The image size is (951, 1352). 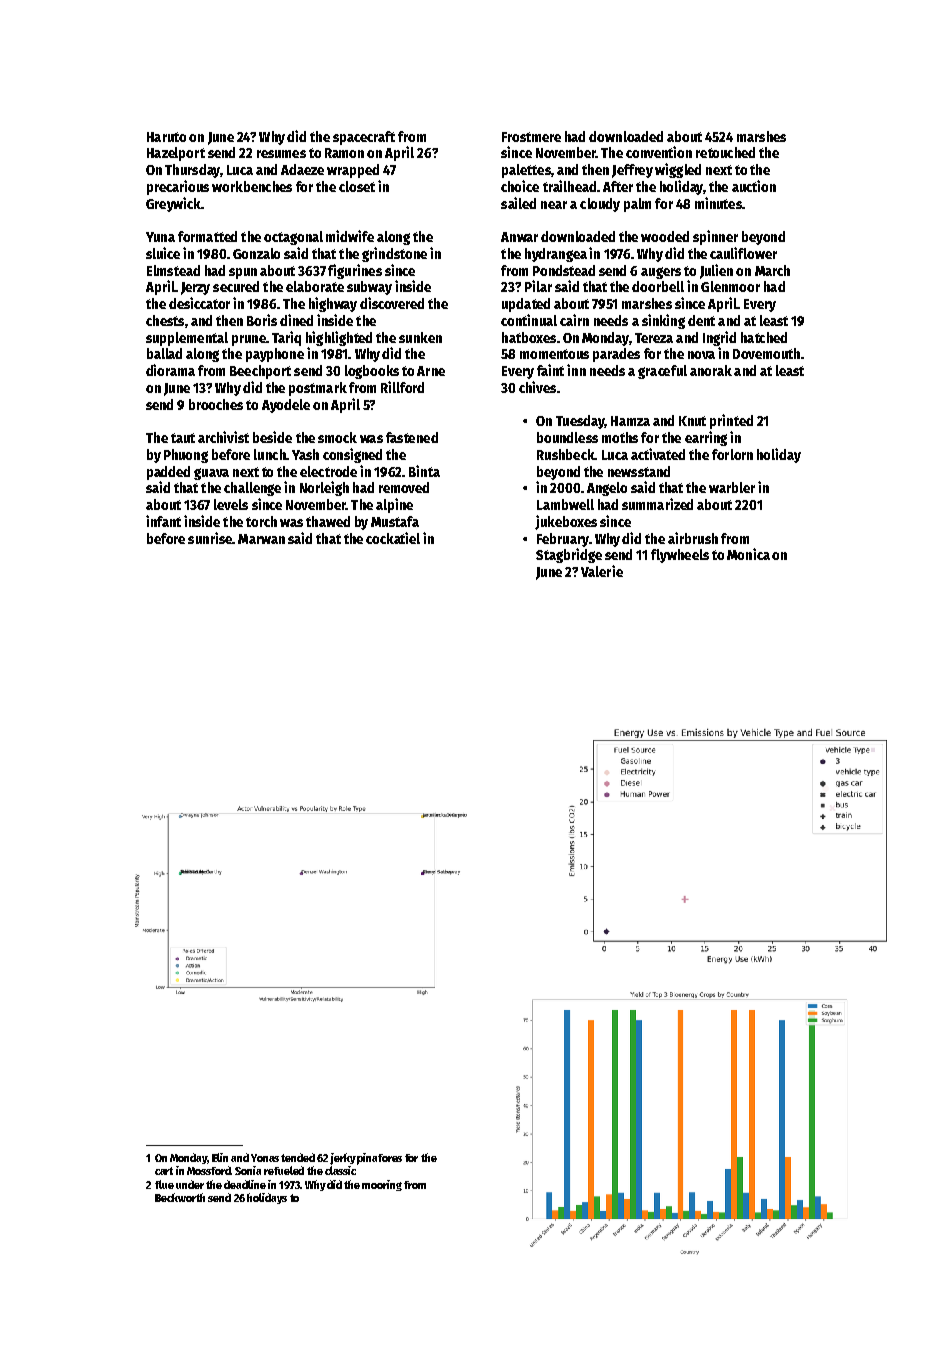 I want to click on Beechport, so click(x=260, y=372).
